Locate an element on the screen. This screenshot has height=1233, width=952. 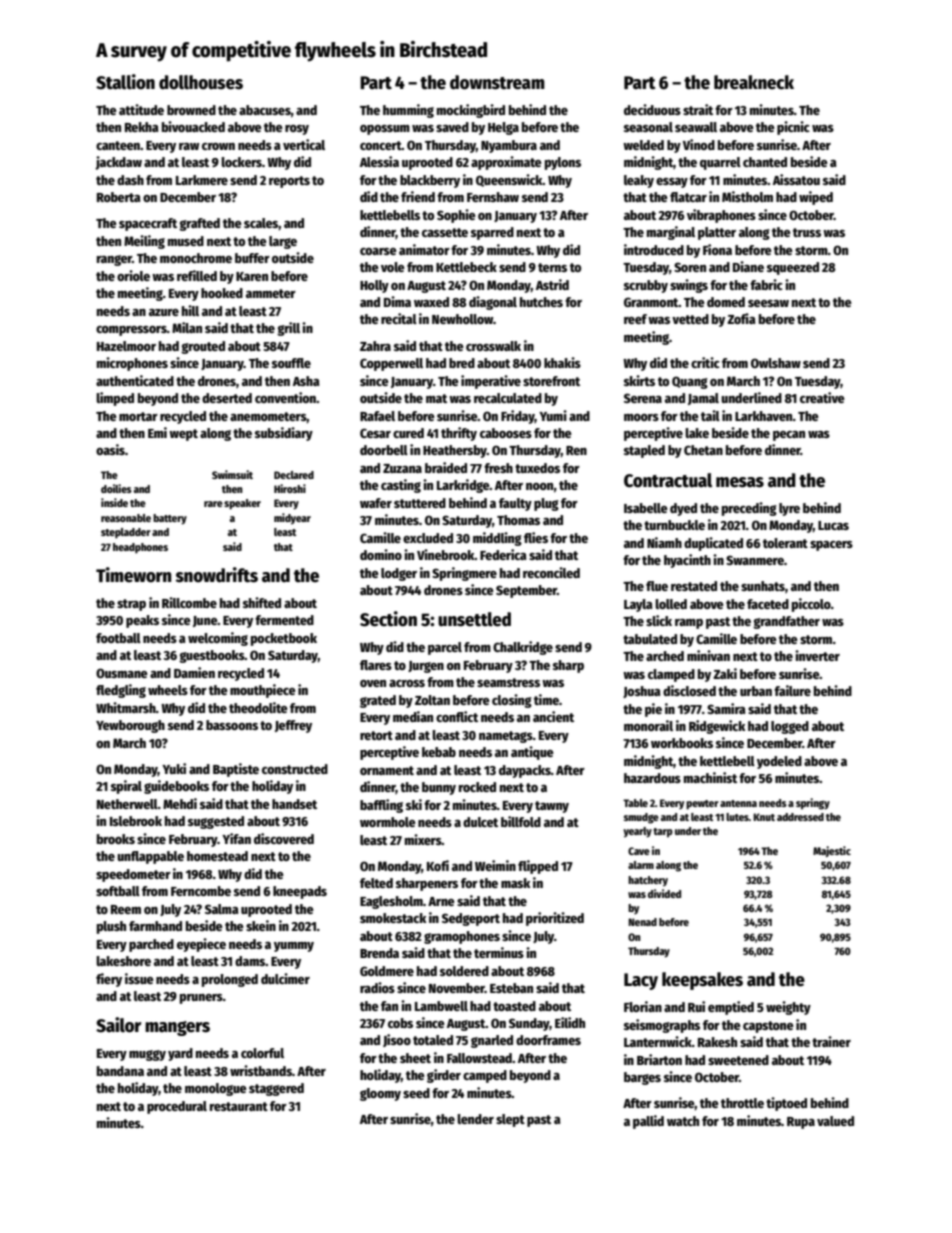
Ousmane is located at coordinates (122, 673).
